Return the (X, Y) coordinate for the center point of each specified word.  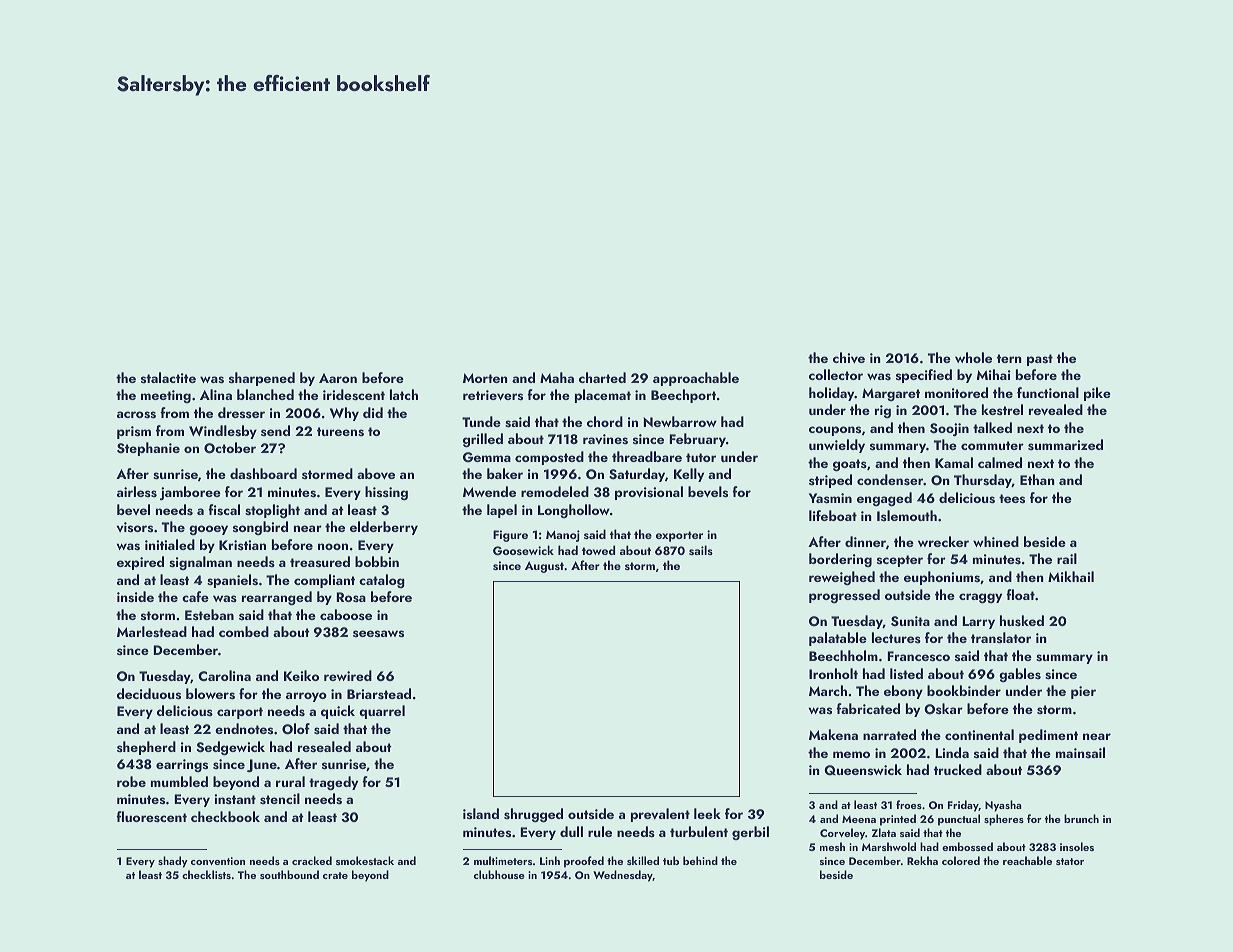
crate (335, 875)
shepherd (146, 748)
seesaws (378, 633)
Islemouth (907, 515)
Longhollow (574, 511)
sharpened (262, 379)
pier (1083, 692)
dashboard (263, 474)
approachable (696, 379)
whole (973, 357)
